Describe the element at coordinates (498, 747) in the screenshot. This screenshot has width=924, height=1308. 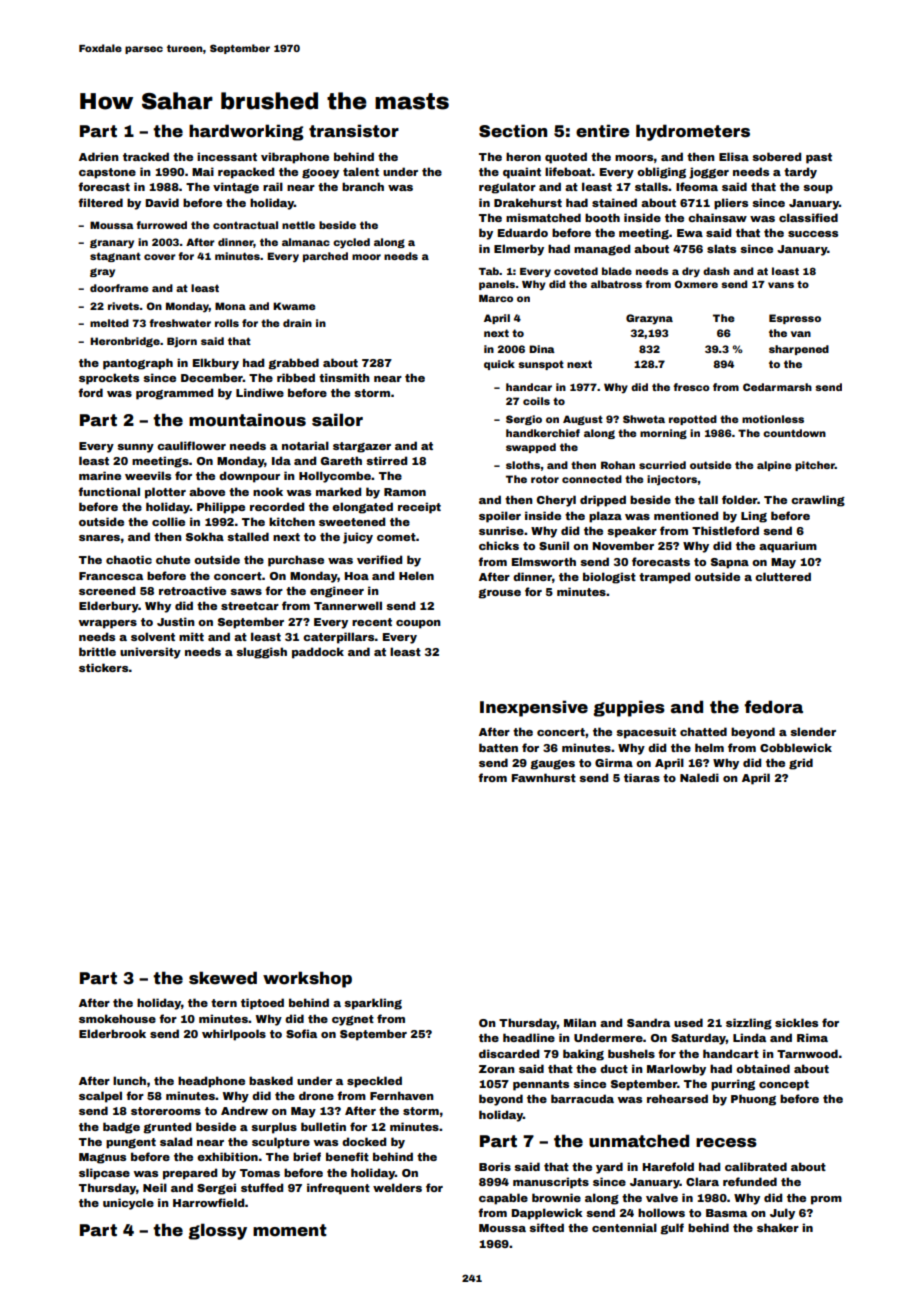
I see `batten` at that location.
